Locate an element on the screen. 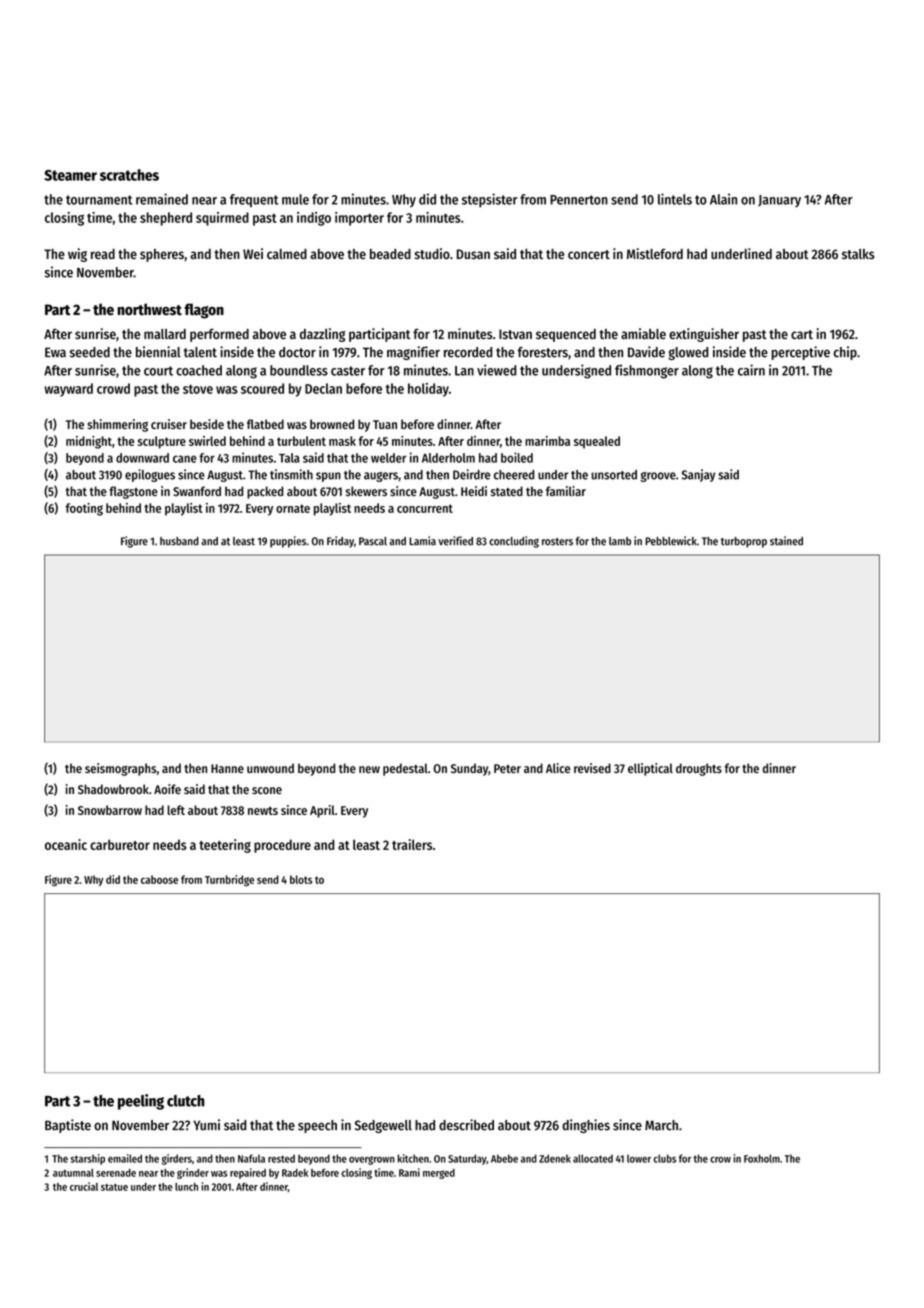  blots is located at coordinates (301, 879).
